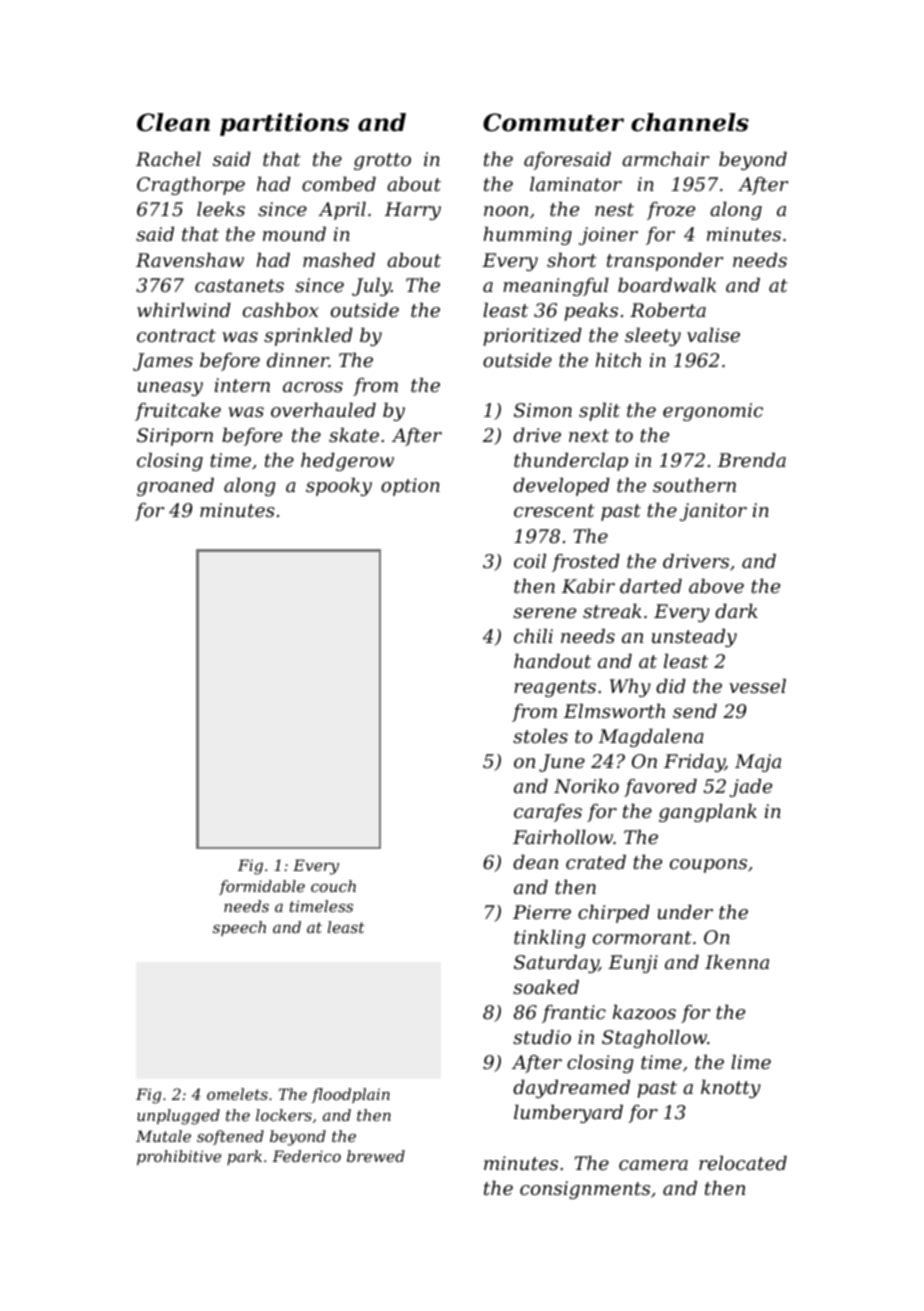  Describe the element at coordinates (751, 1062) in the screenshot. I see `lime` at that location.
